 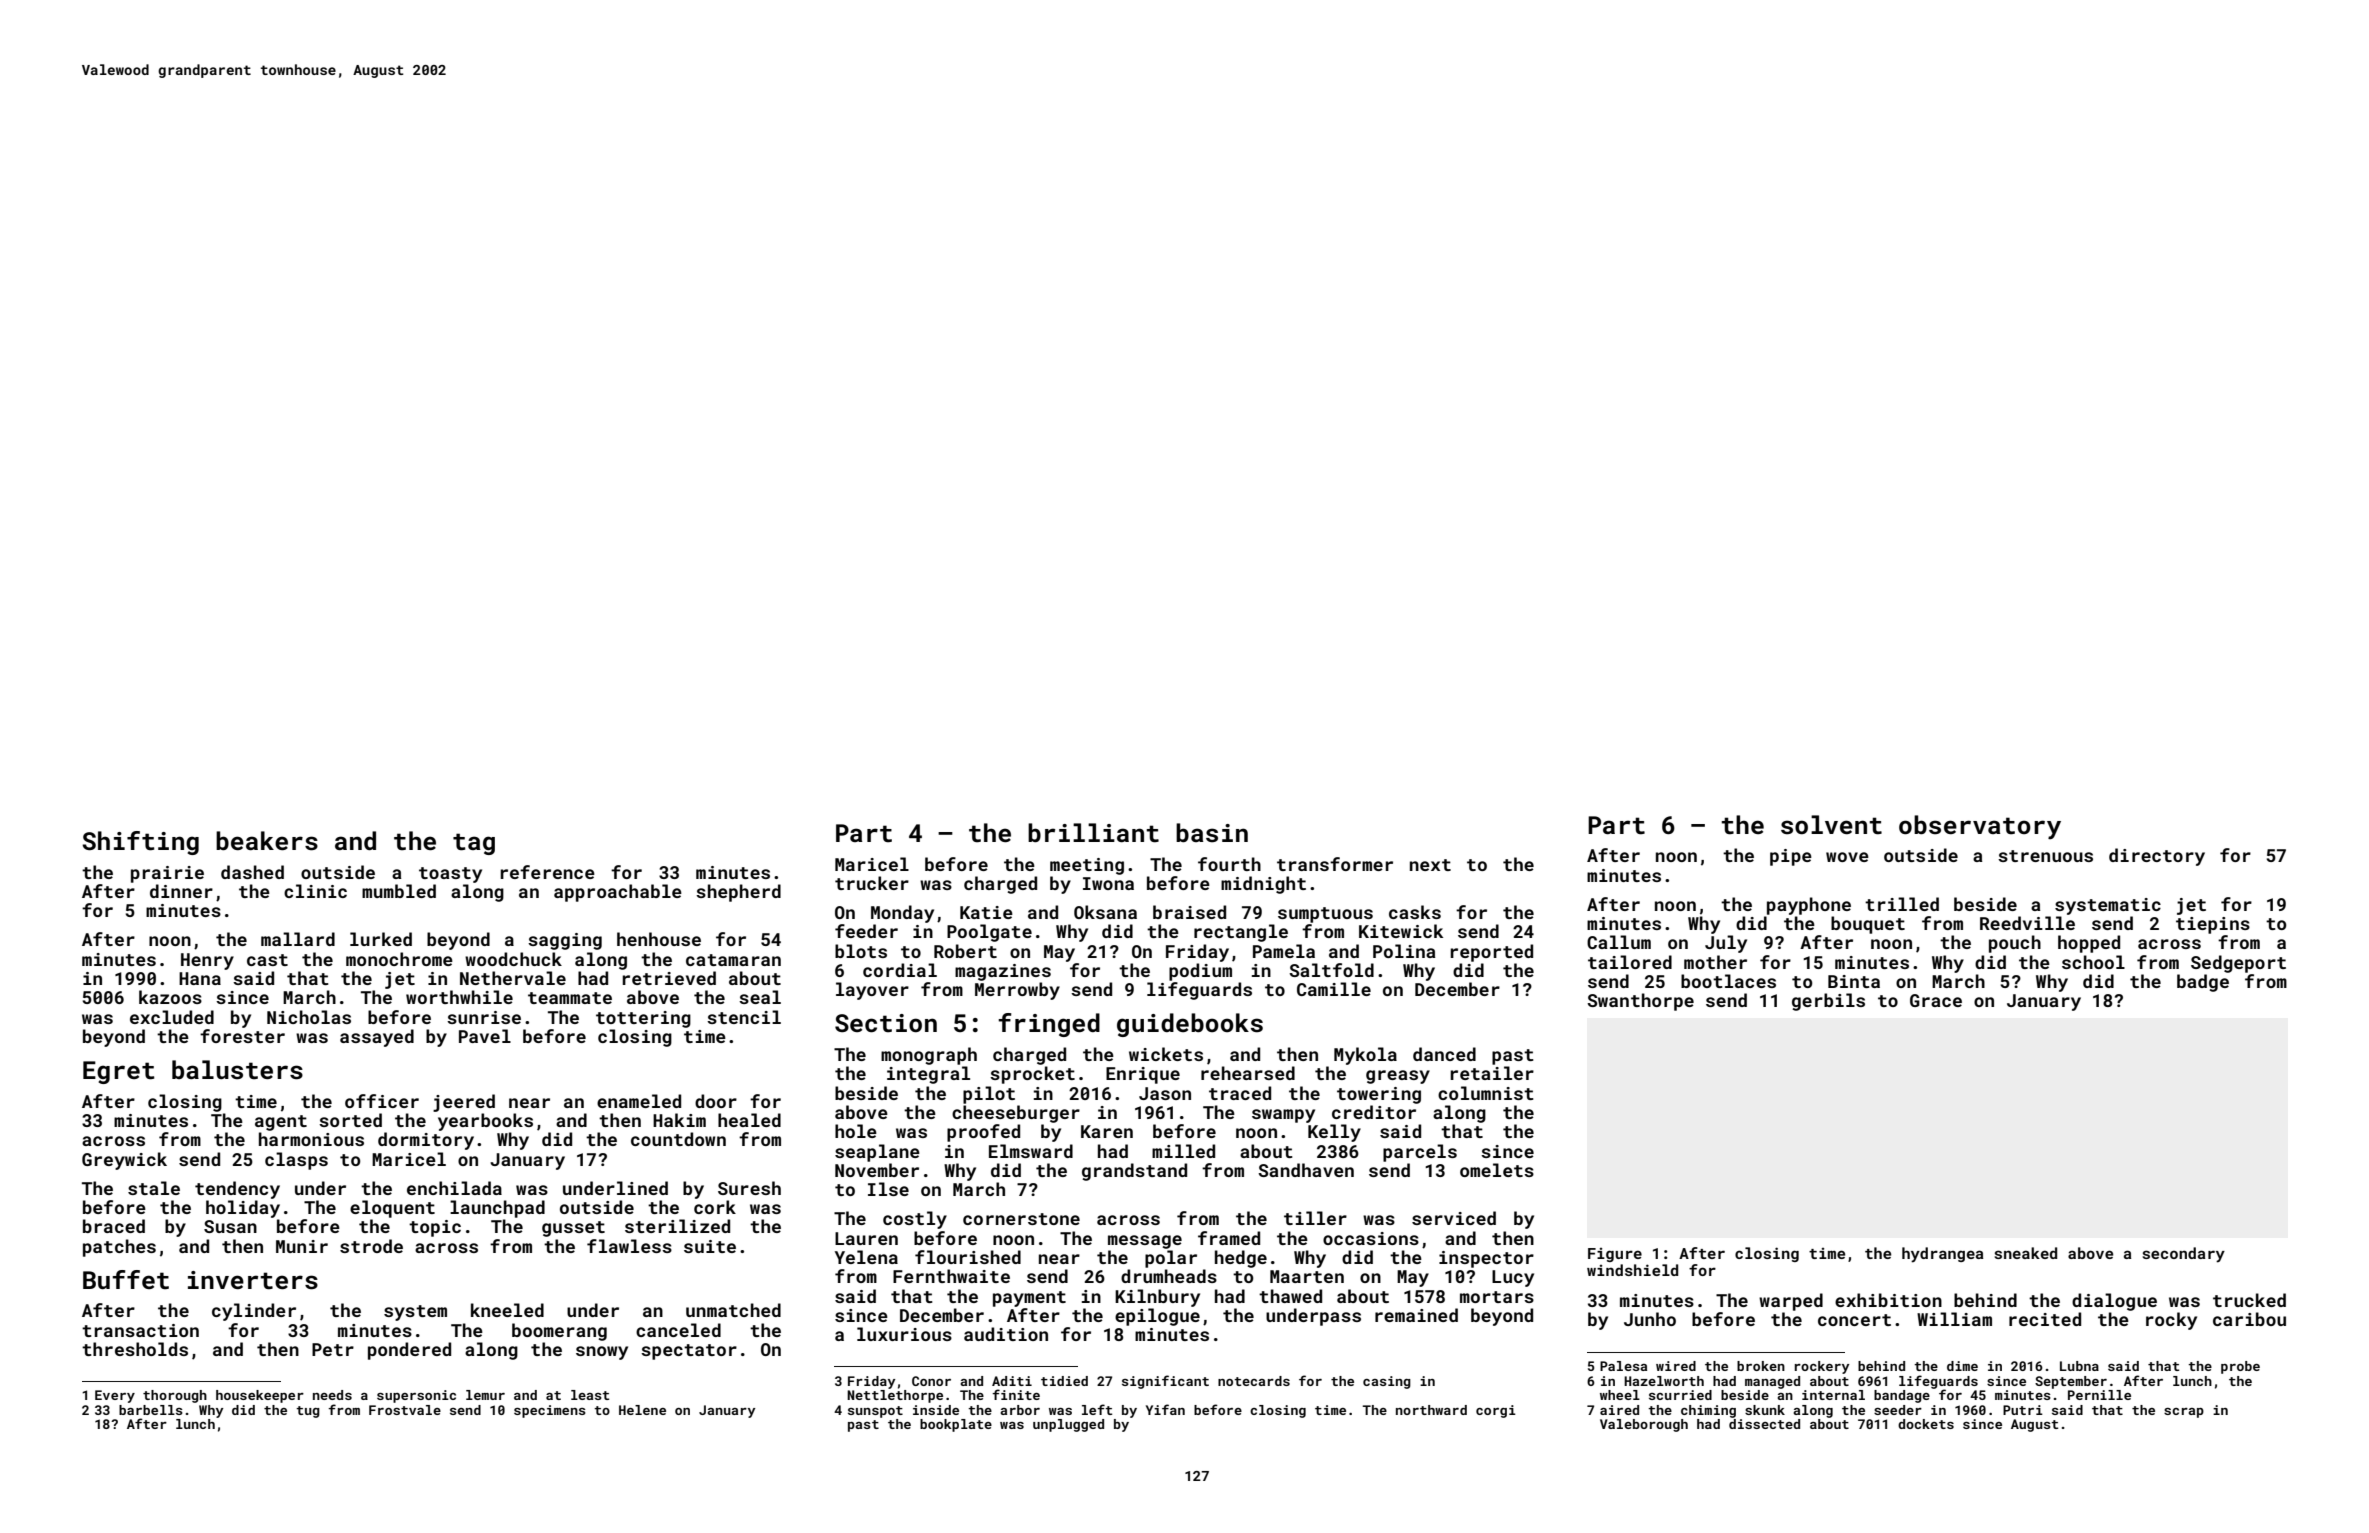 What do you see at coordinates (2045, 1319) in the image?
I see `recited` at bounding box center [2045, 1319].
